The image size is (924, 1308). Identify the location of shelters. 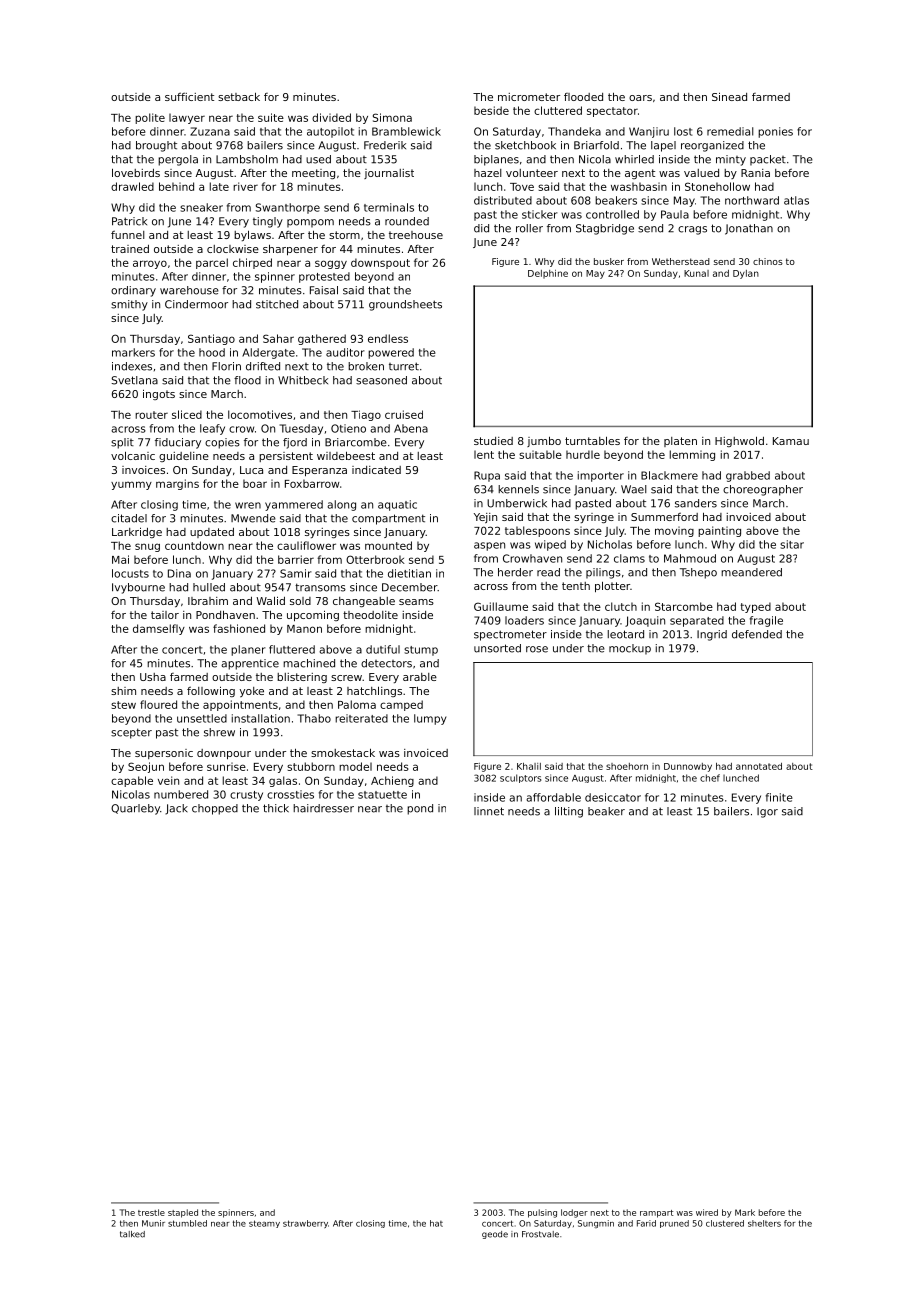
(764, 1223).
